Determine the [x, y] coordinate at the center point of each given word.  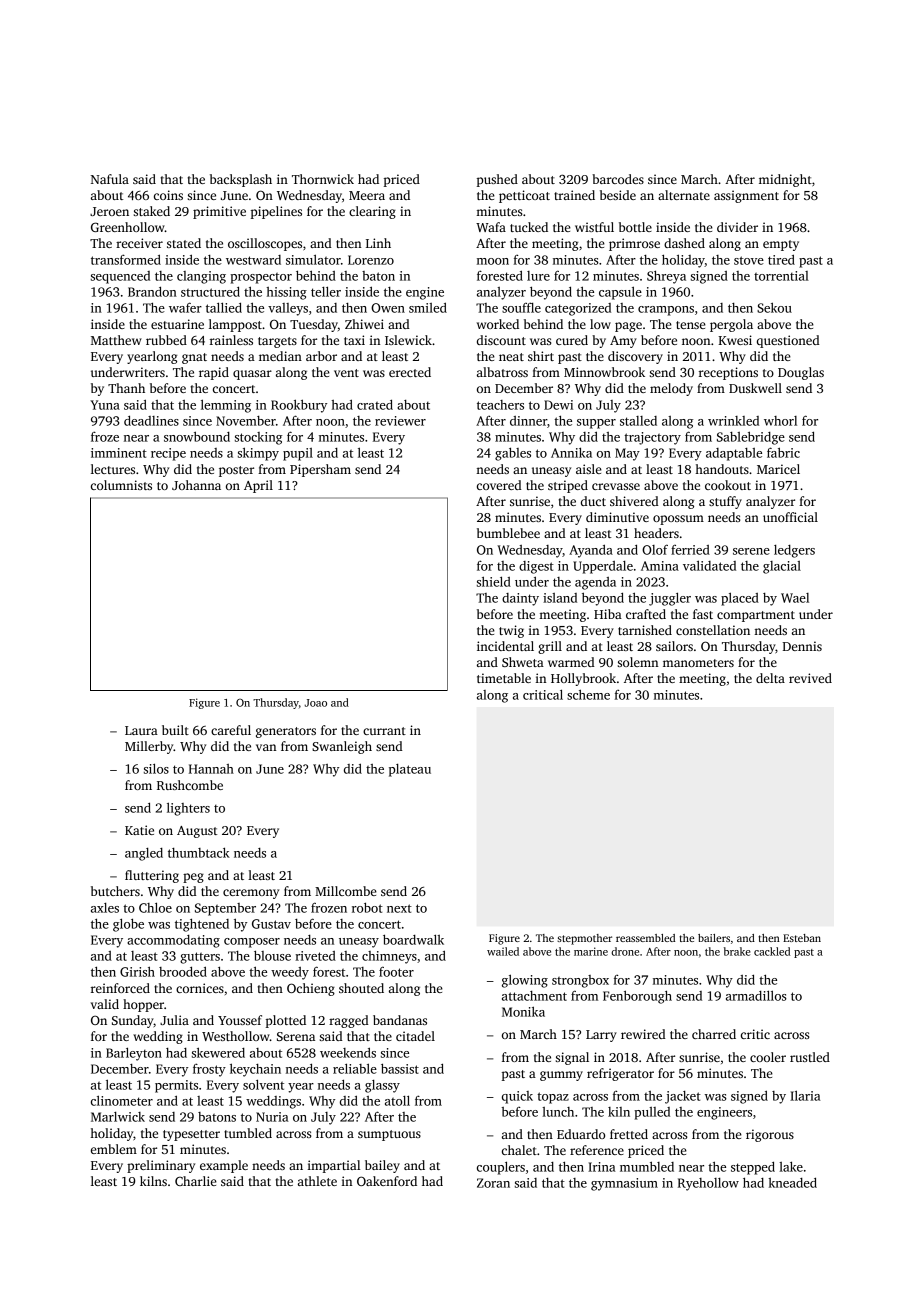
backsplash [241, 180]
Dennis [802, 646]
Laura [141, 730]
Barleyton [134, 1054]
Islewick [408, 340]
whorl [780, 421]
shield [494, 581]
